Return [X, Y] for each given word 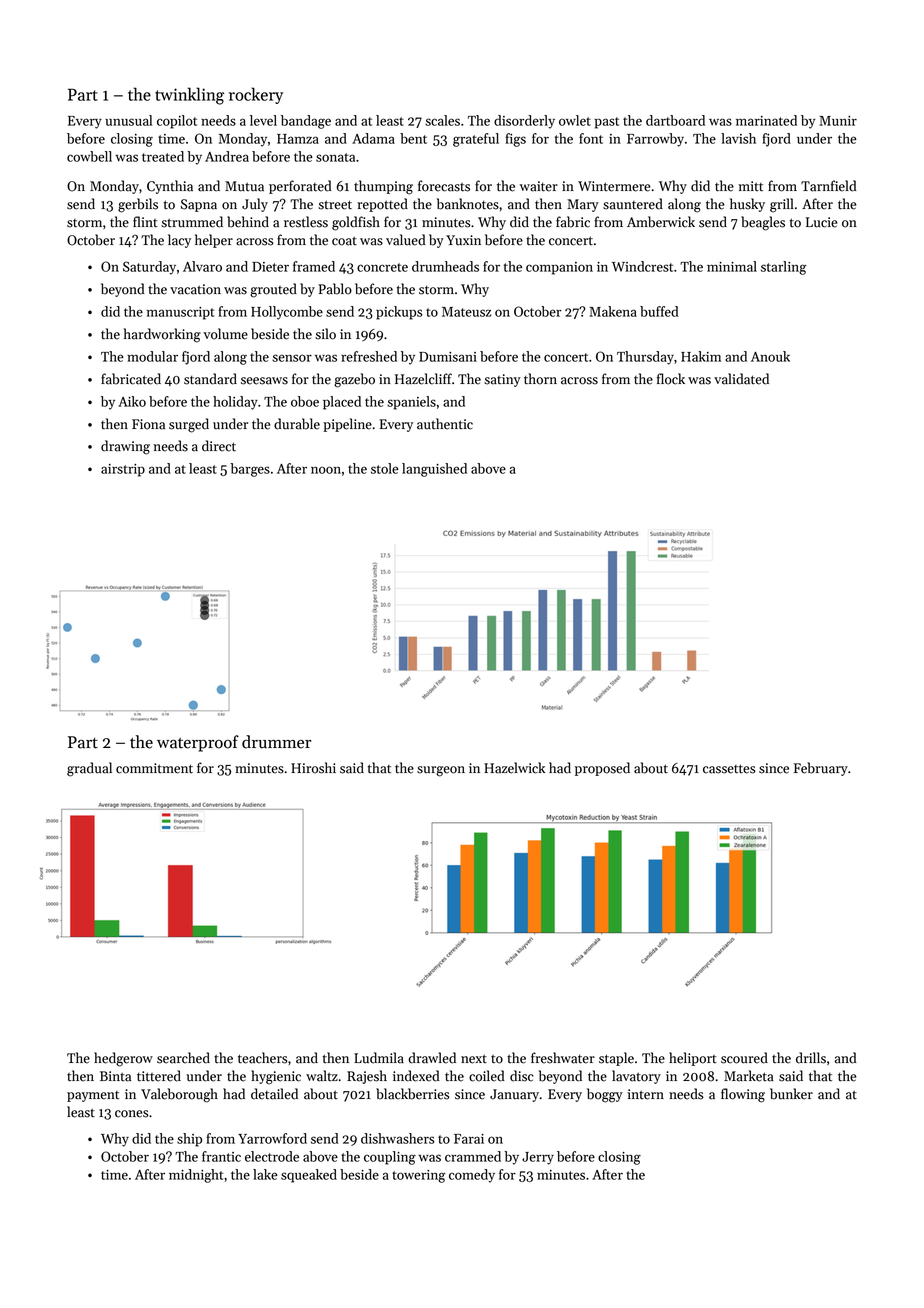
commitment [154, 768]
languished [434, 470]
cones [131, 1114]
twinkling [189, 96]
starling [784, 268]
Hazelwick [514, 768]
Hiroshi [313, 768]
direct [219, 446]
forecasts [444, 186]
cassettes [729, 769]
